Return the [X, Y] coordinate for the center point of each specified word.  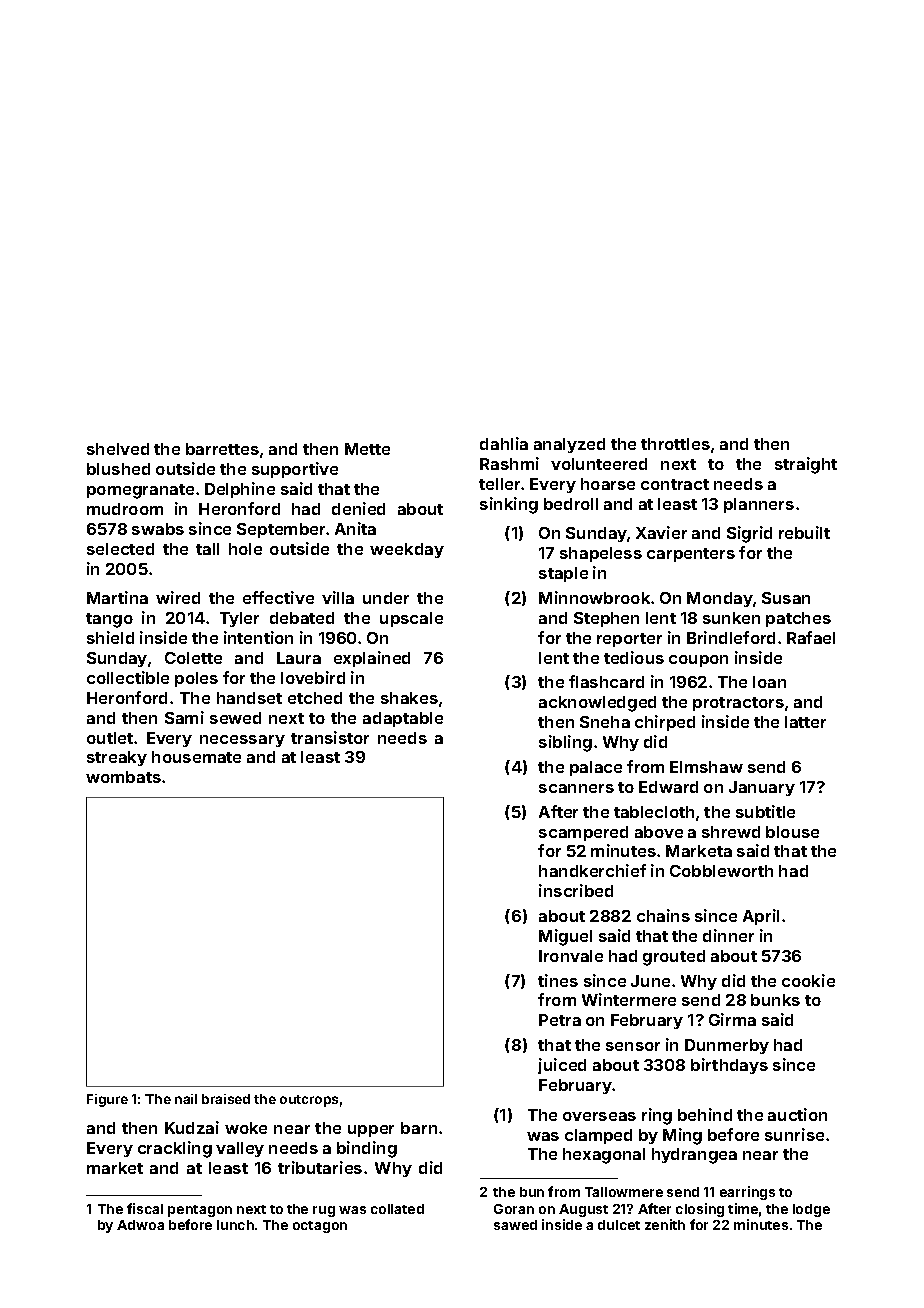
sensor [633, 1046]
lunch [235, 1225]
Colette [193, 658]
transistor [330, 737]
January [762, 788]
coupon [698, 661]
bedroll [571, 504]
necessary [242, 741]
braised [226, 1099]
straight [806, 465]
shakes [409, 698]
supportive [295, 470]
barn [419, 1128]
